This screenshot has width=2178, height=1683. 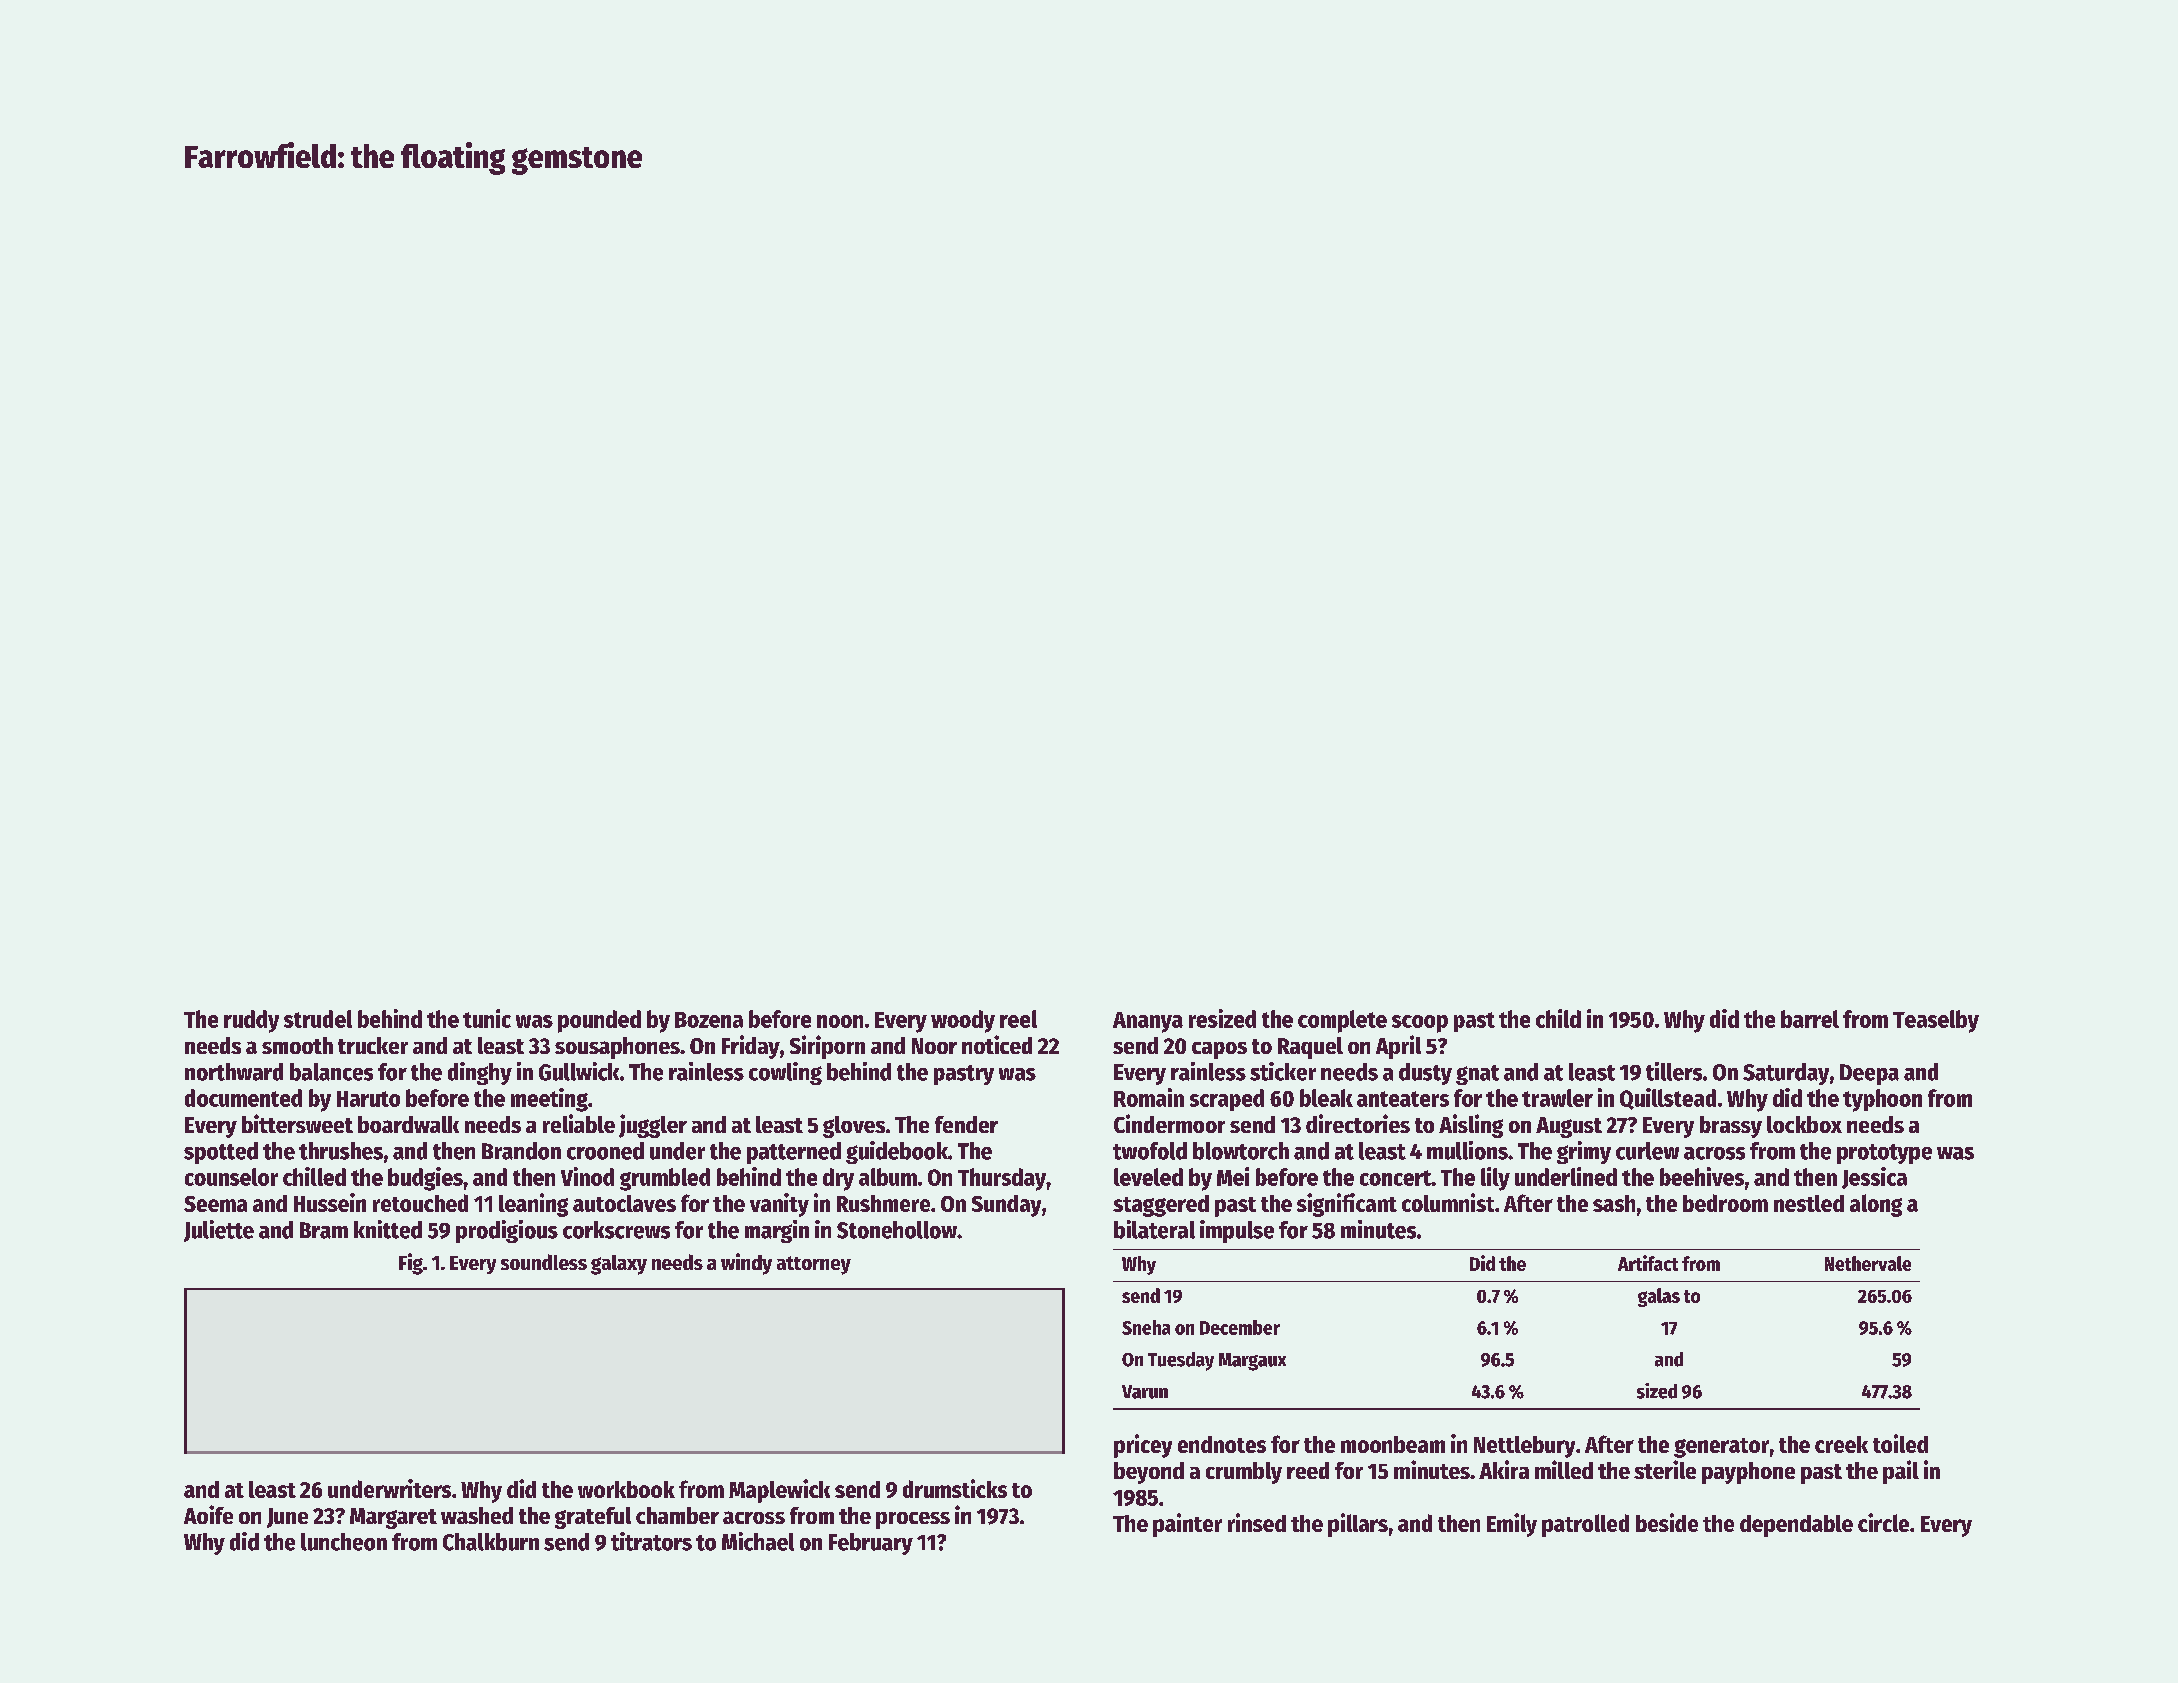 I want to click on child, so click(x=1558, y=1018).
